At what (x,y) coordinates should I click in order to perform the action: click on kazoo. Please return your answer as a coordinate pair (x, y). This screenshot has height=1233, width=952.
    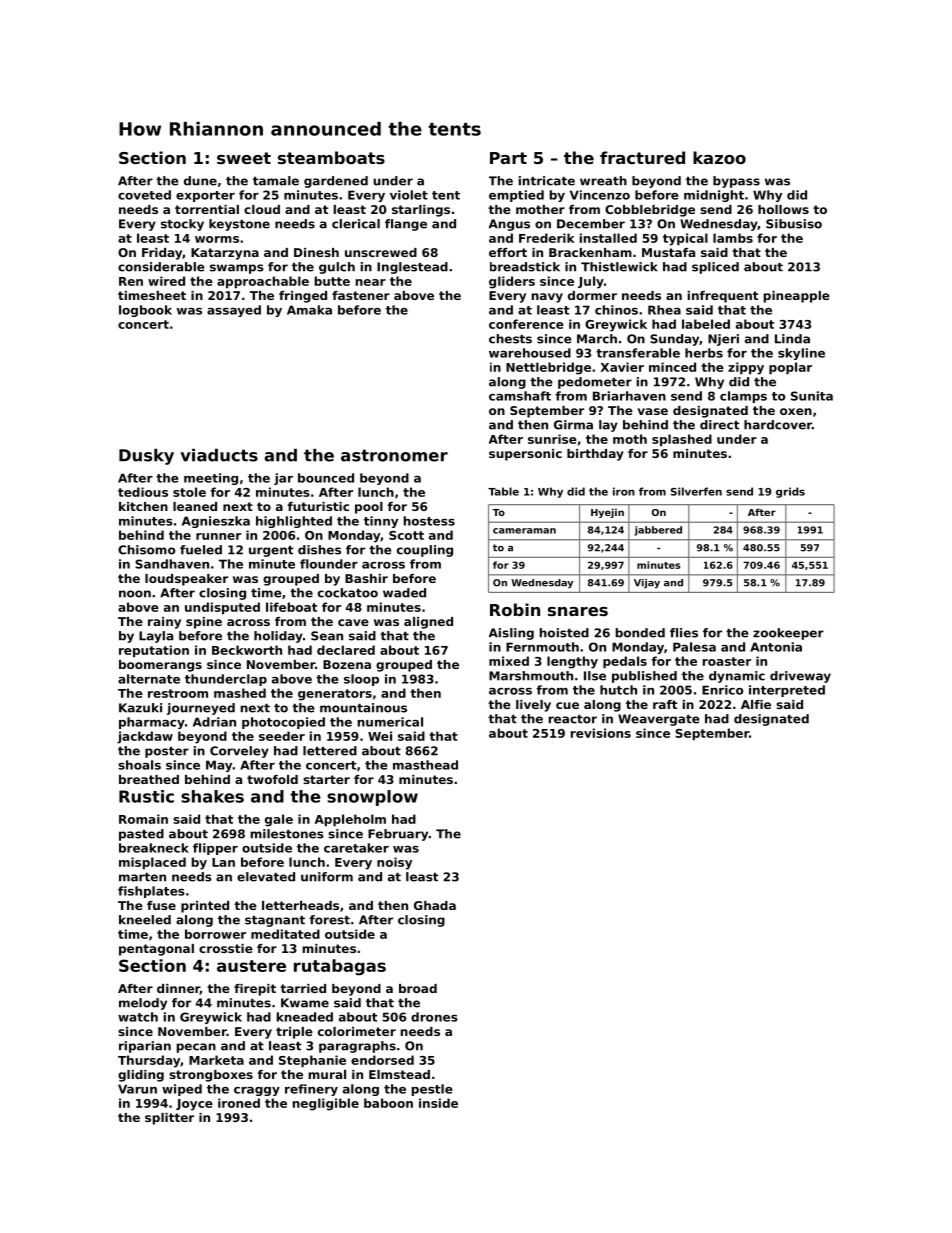
    Looking at the image, I should click on (719, 157).
